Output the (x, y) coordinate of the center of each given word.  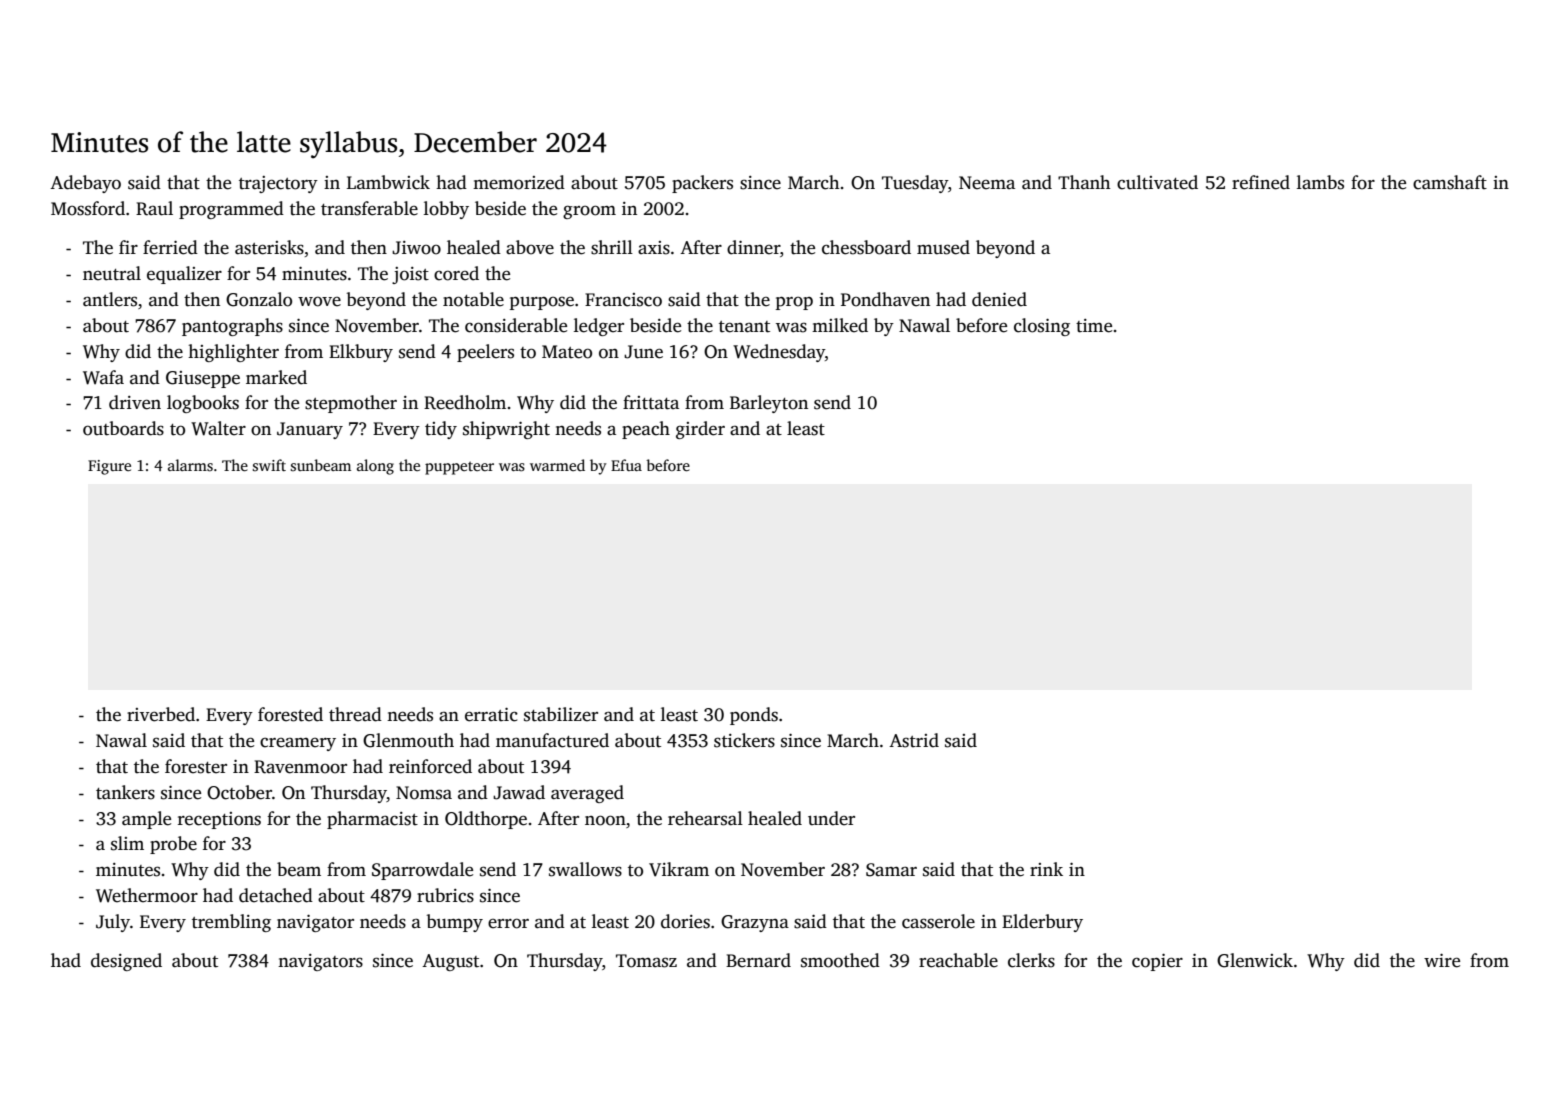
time (1094, 326)
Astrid (914, 740)
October (239, 792)
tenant (744, 327)
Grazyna (755, 923)
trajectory (278, 184)
